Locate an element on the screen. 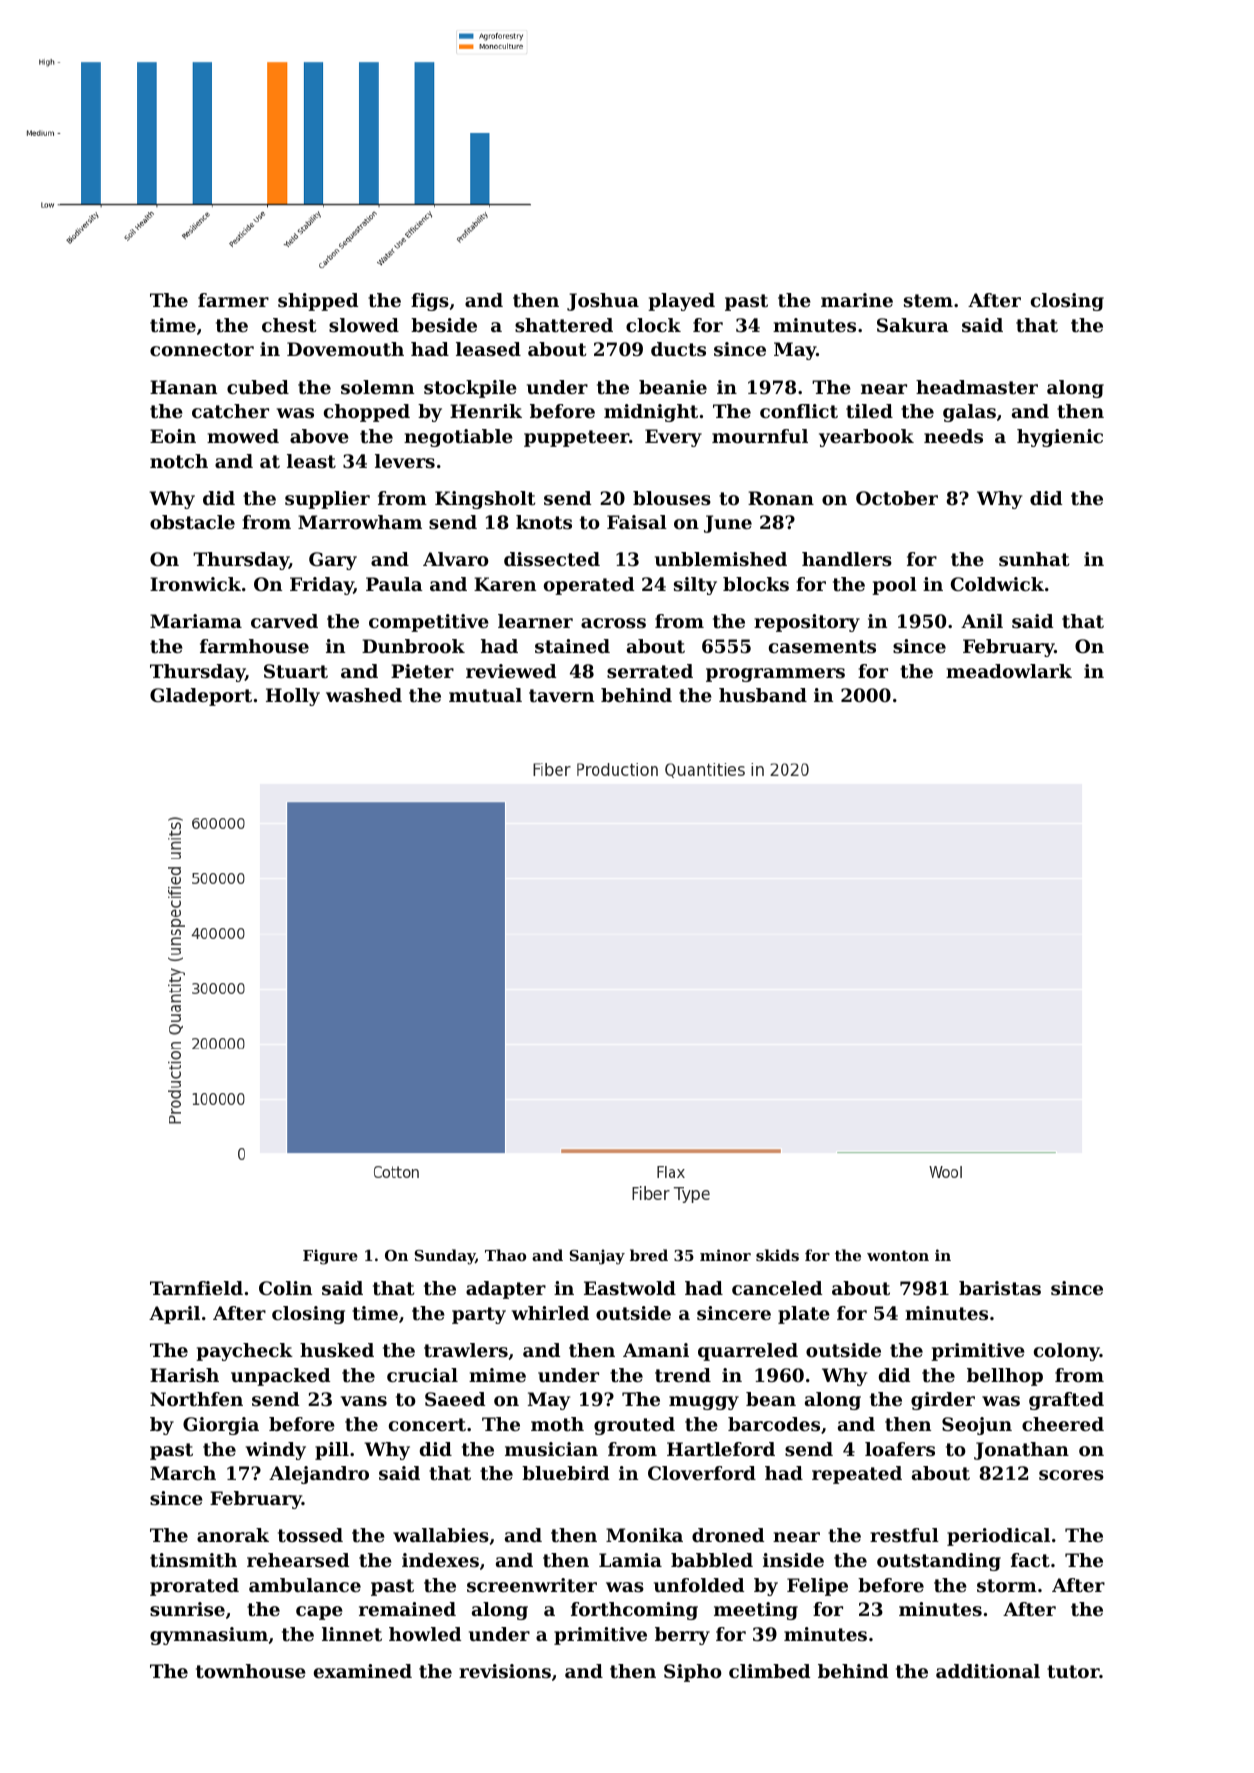 This screenshot has height=1773, width=1254. revisions is located at coordinates (505, 1671).
